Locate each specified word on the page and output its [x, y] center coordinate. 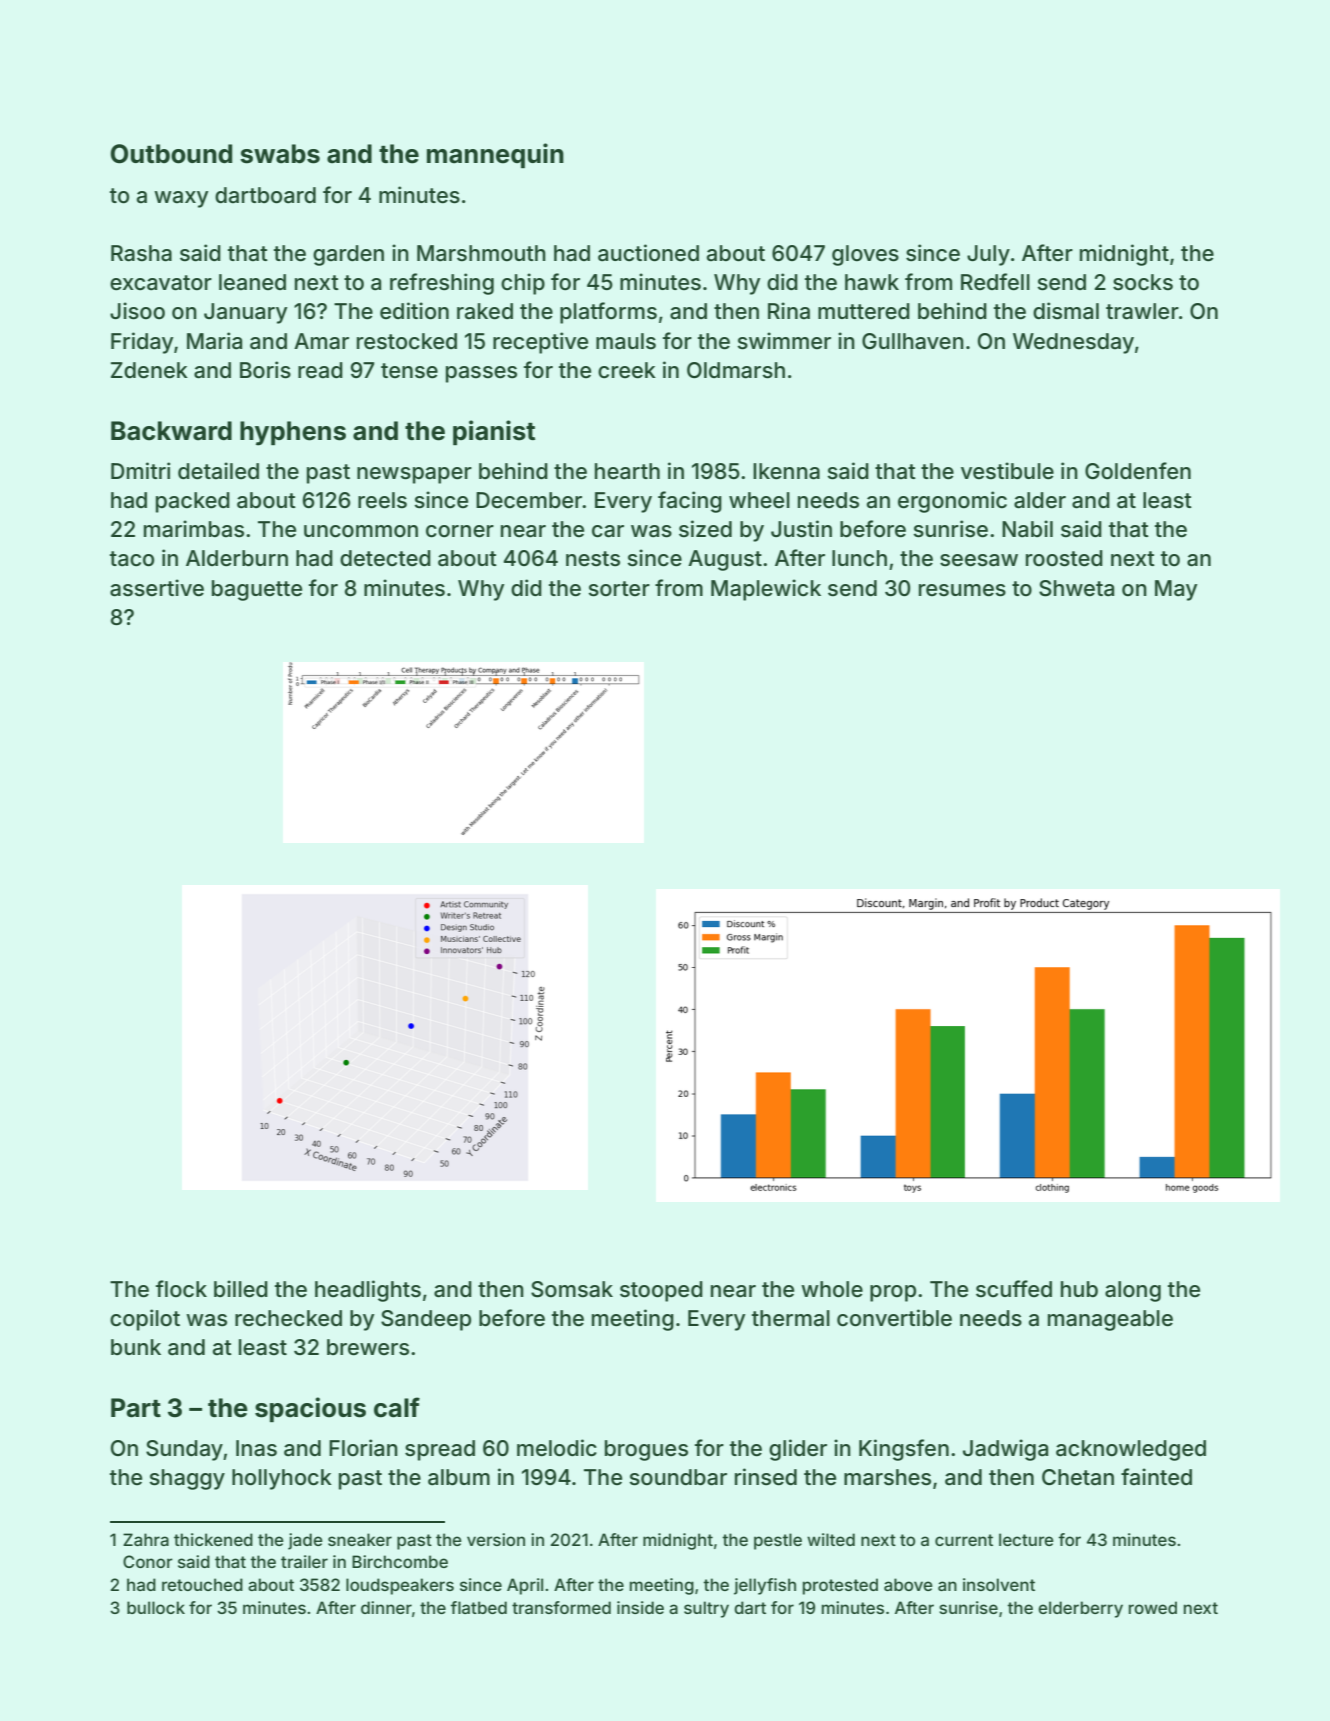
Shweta [1076, 588]
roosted [1064, 558]
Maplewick [766, 590]
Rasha [141, 253]
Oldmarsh [736, 370]
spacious [310, 1409]
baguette [257, 590]
